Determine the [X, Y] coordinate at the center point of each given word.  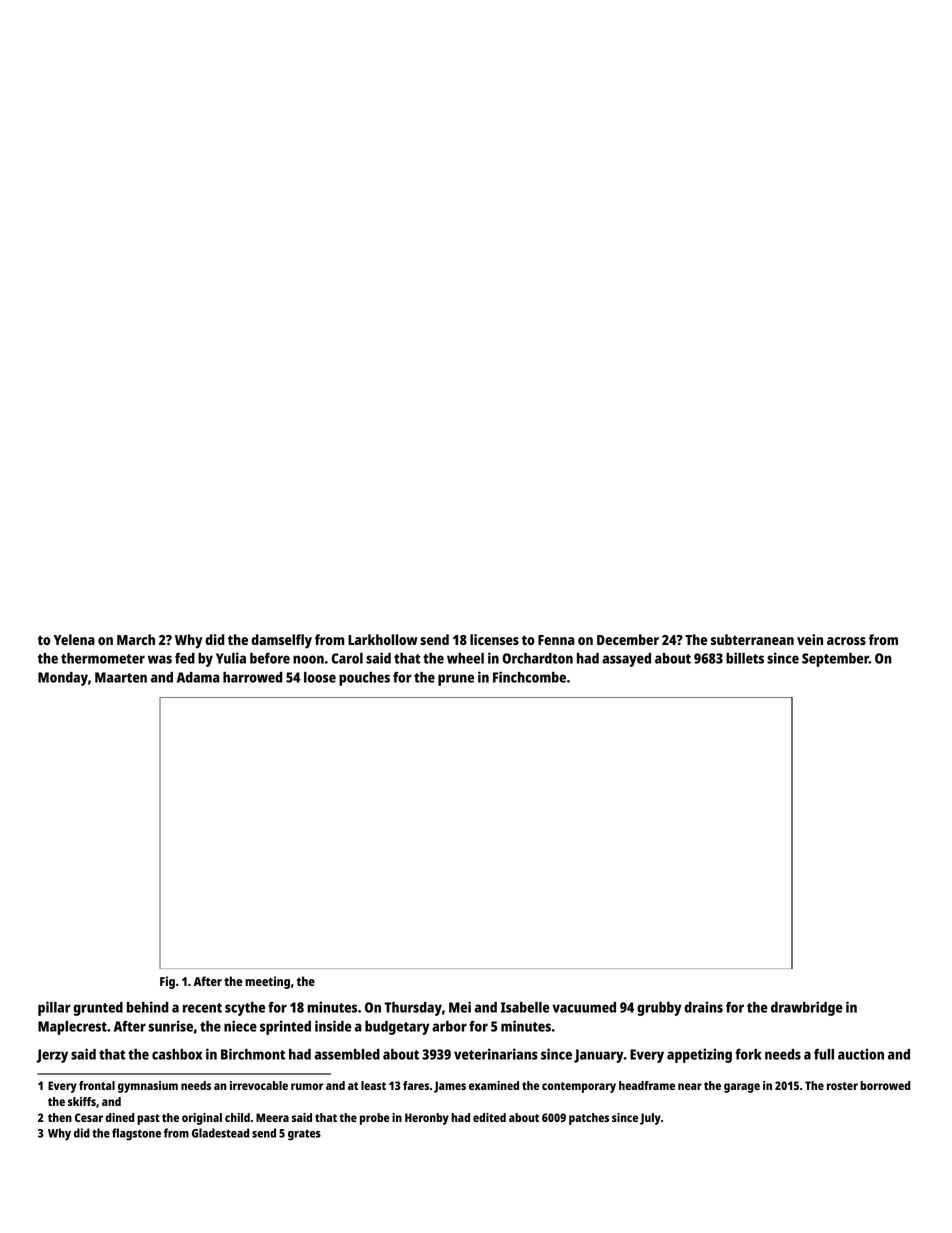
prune [456, 680]
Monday [63, 679]
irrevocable [259, 1085]
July [650, 1119]
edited [489, 1117]
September [835, 660]
